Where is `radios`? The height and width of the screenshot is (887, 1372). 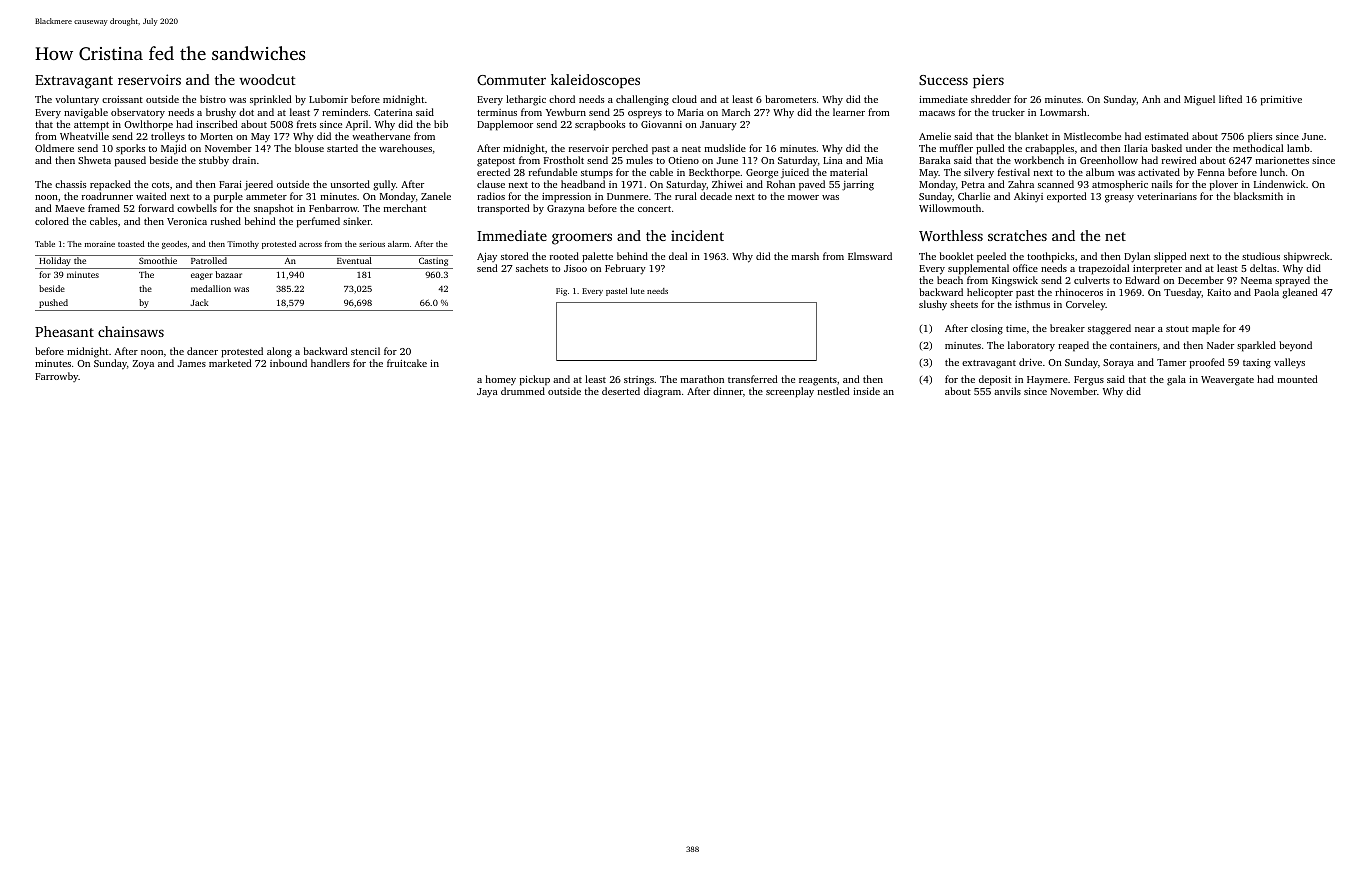
radios is located at coordinates (491, 196).
